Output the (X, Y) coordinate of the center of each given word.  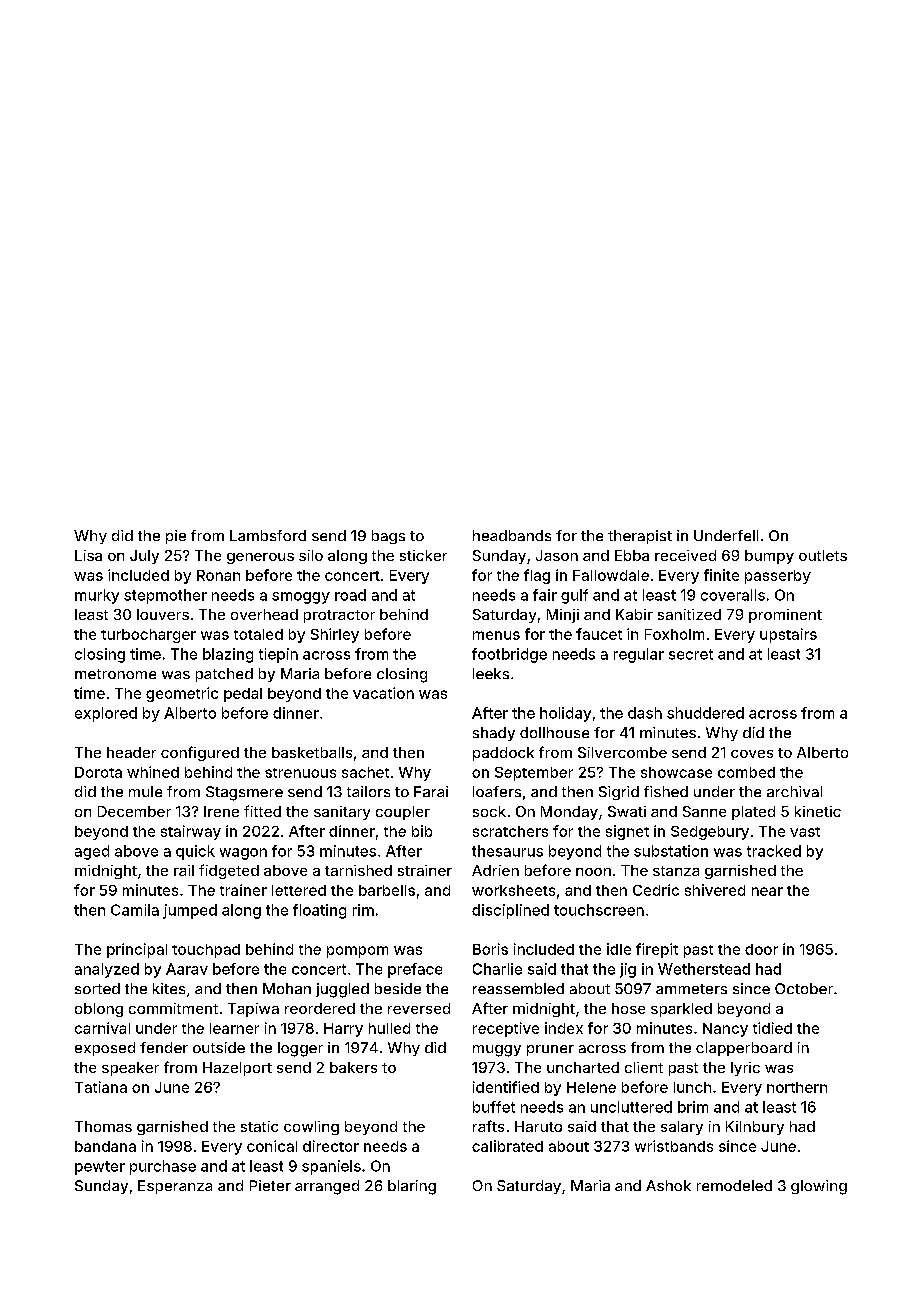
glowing (819, 1187)
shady (494, 734)
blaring (412, 1187)
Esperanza (175, 1187)
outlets (823, 555)
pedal (243, 695)
